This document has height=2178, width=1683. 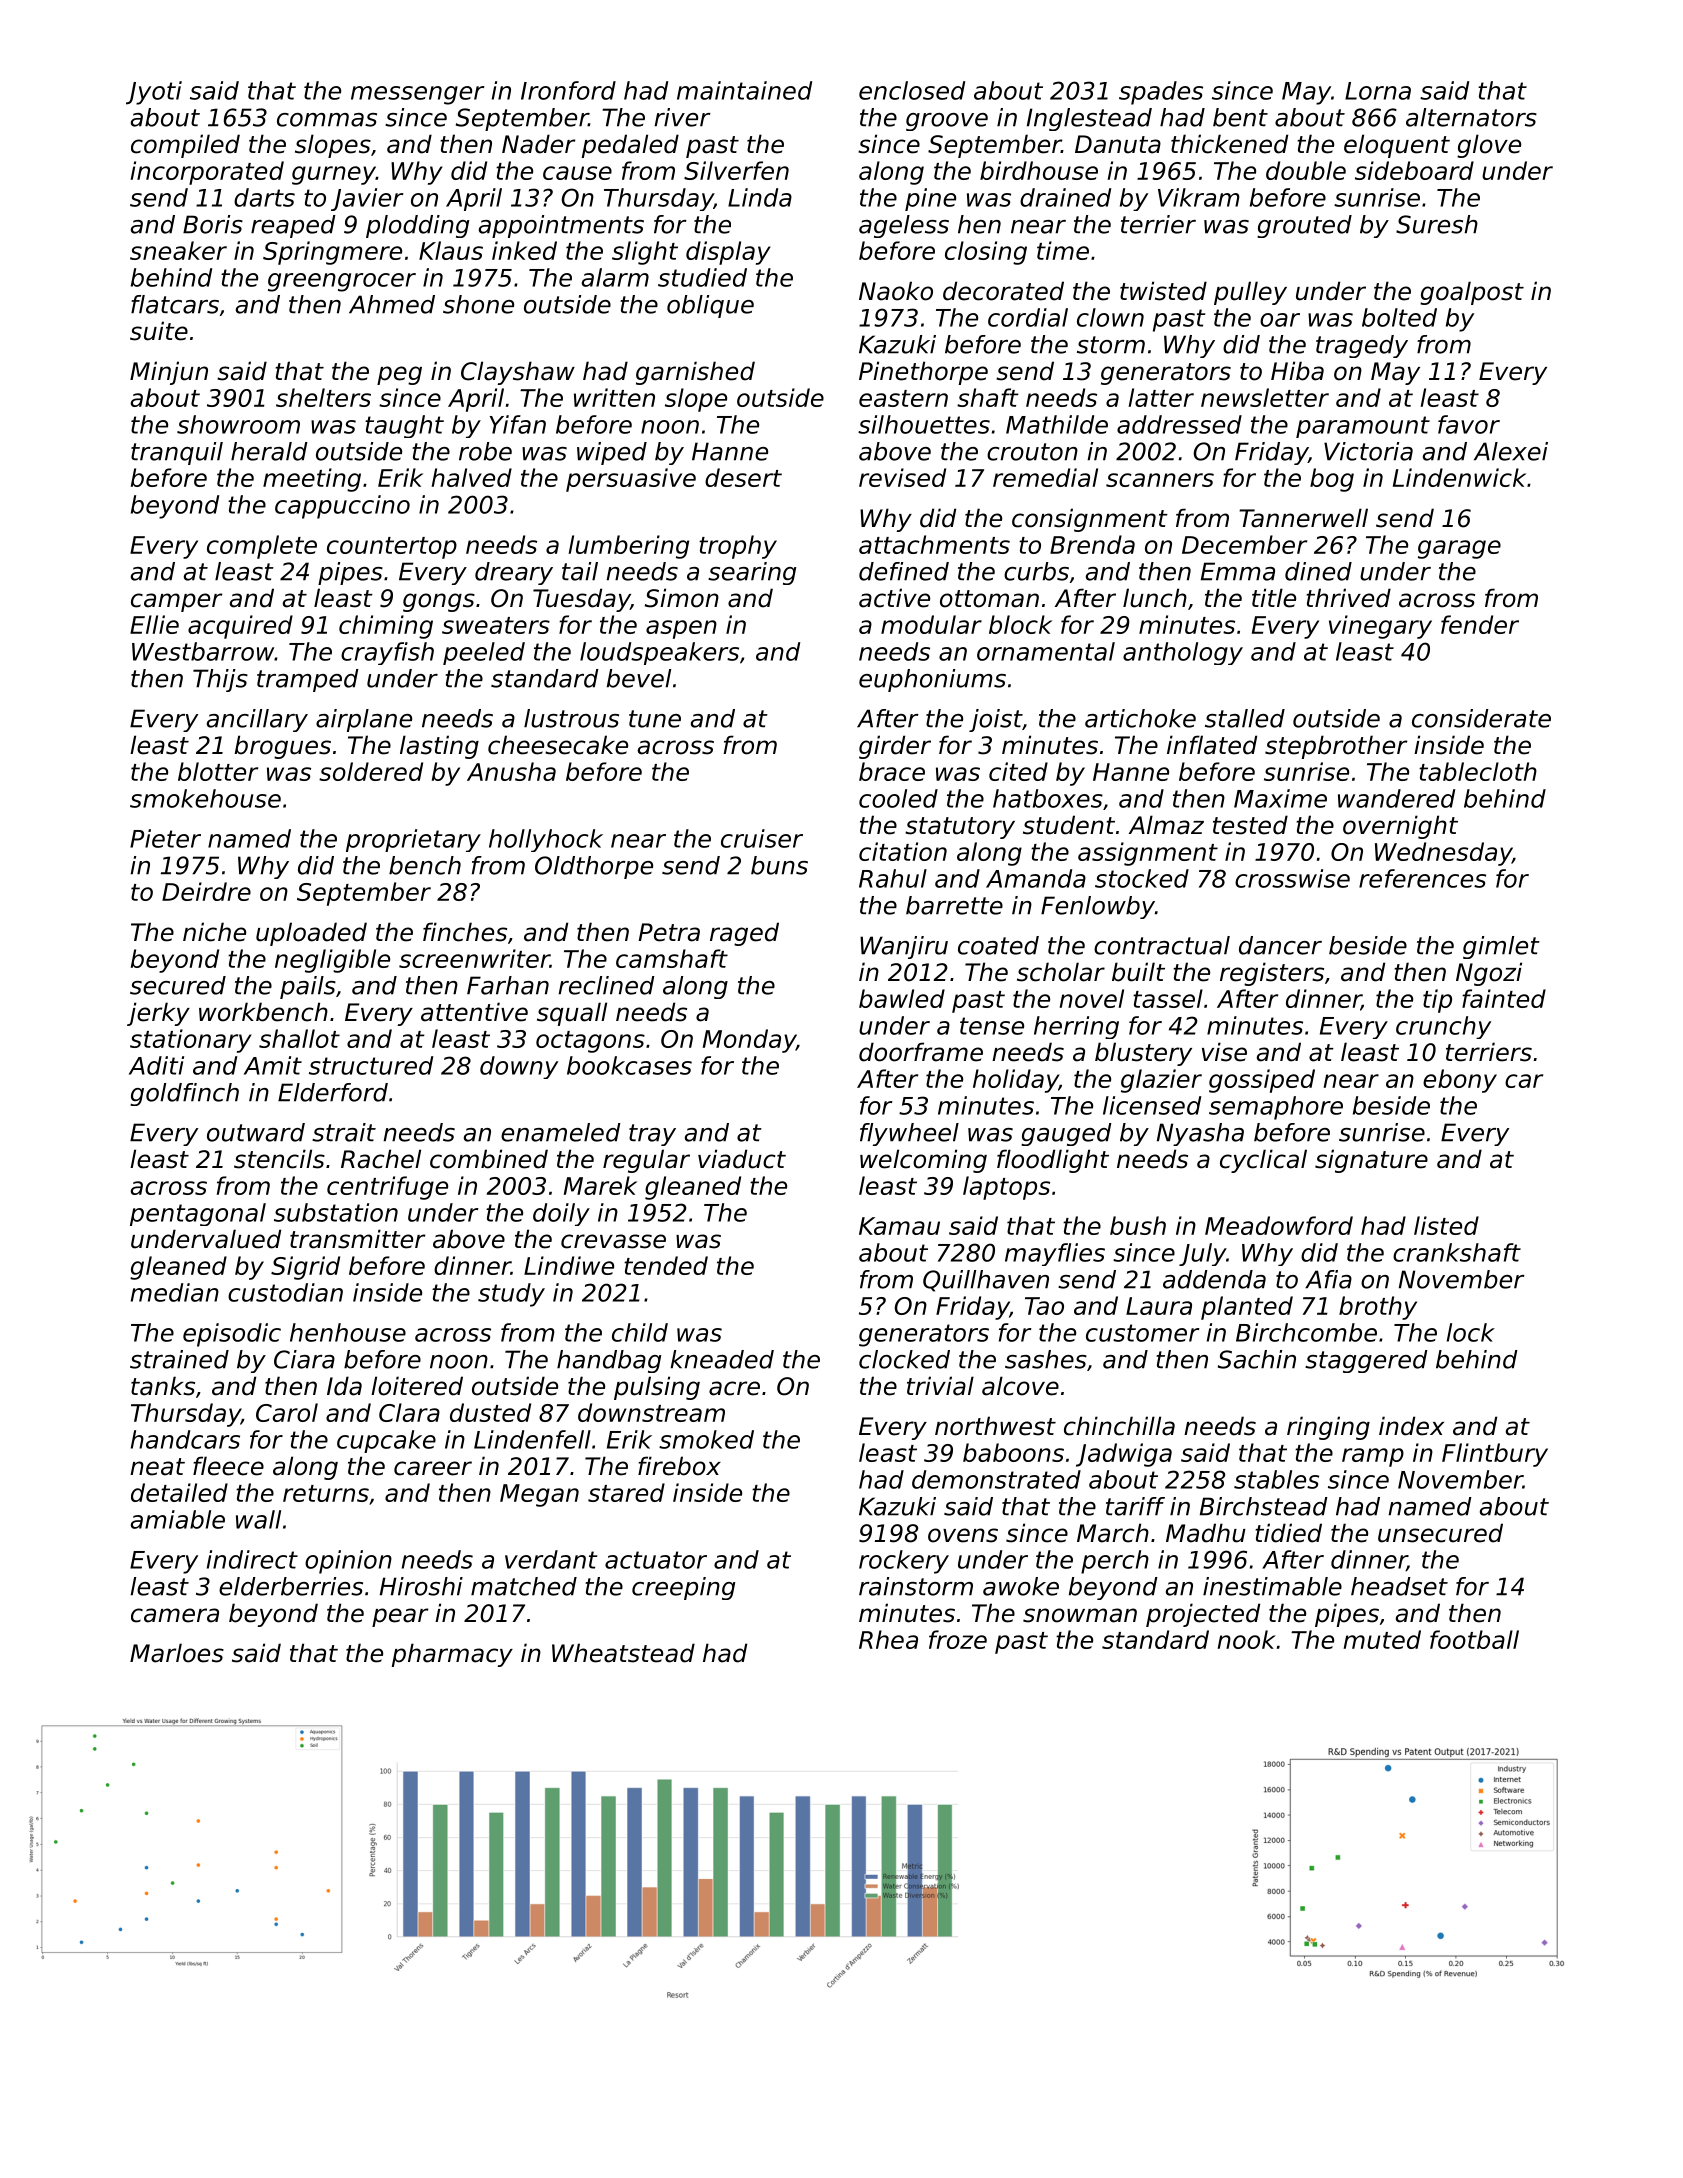 I want to click on barrette, so click(x=954, y=905).
